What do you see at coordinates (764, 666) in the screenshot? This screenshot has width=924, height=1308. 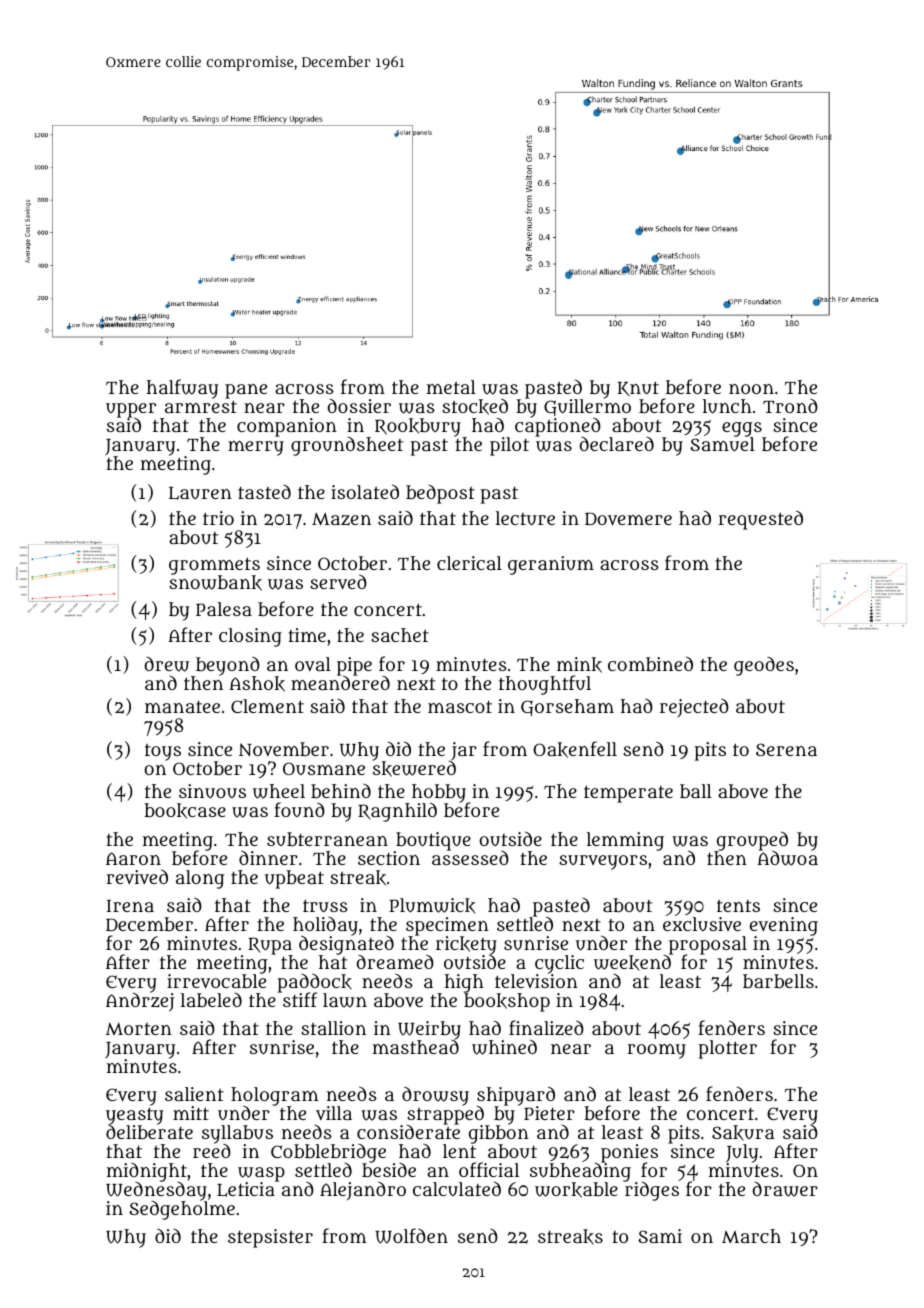 I see `geodes` at bounding box center [764, 666].
